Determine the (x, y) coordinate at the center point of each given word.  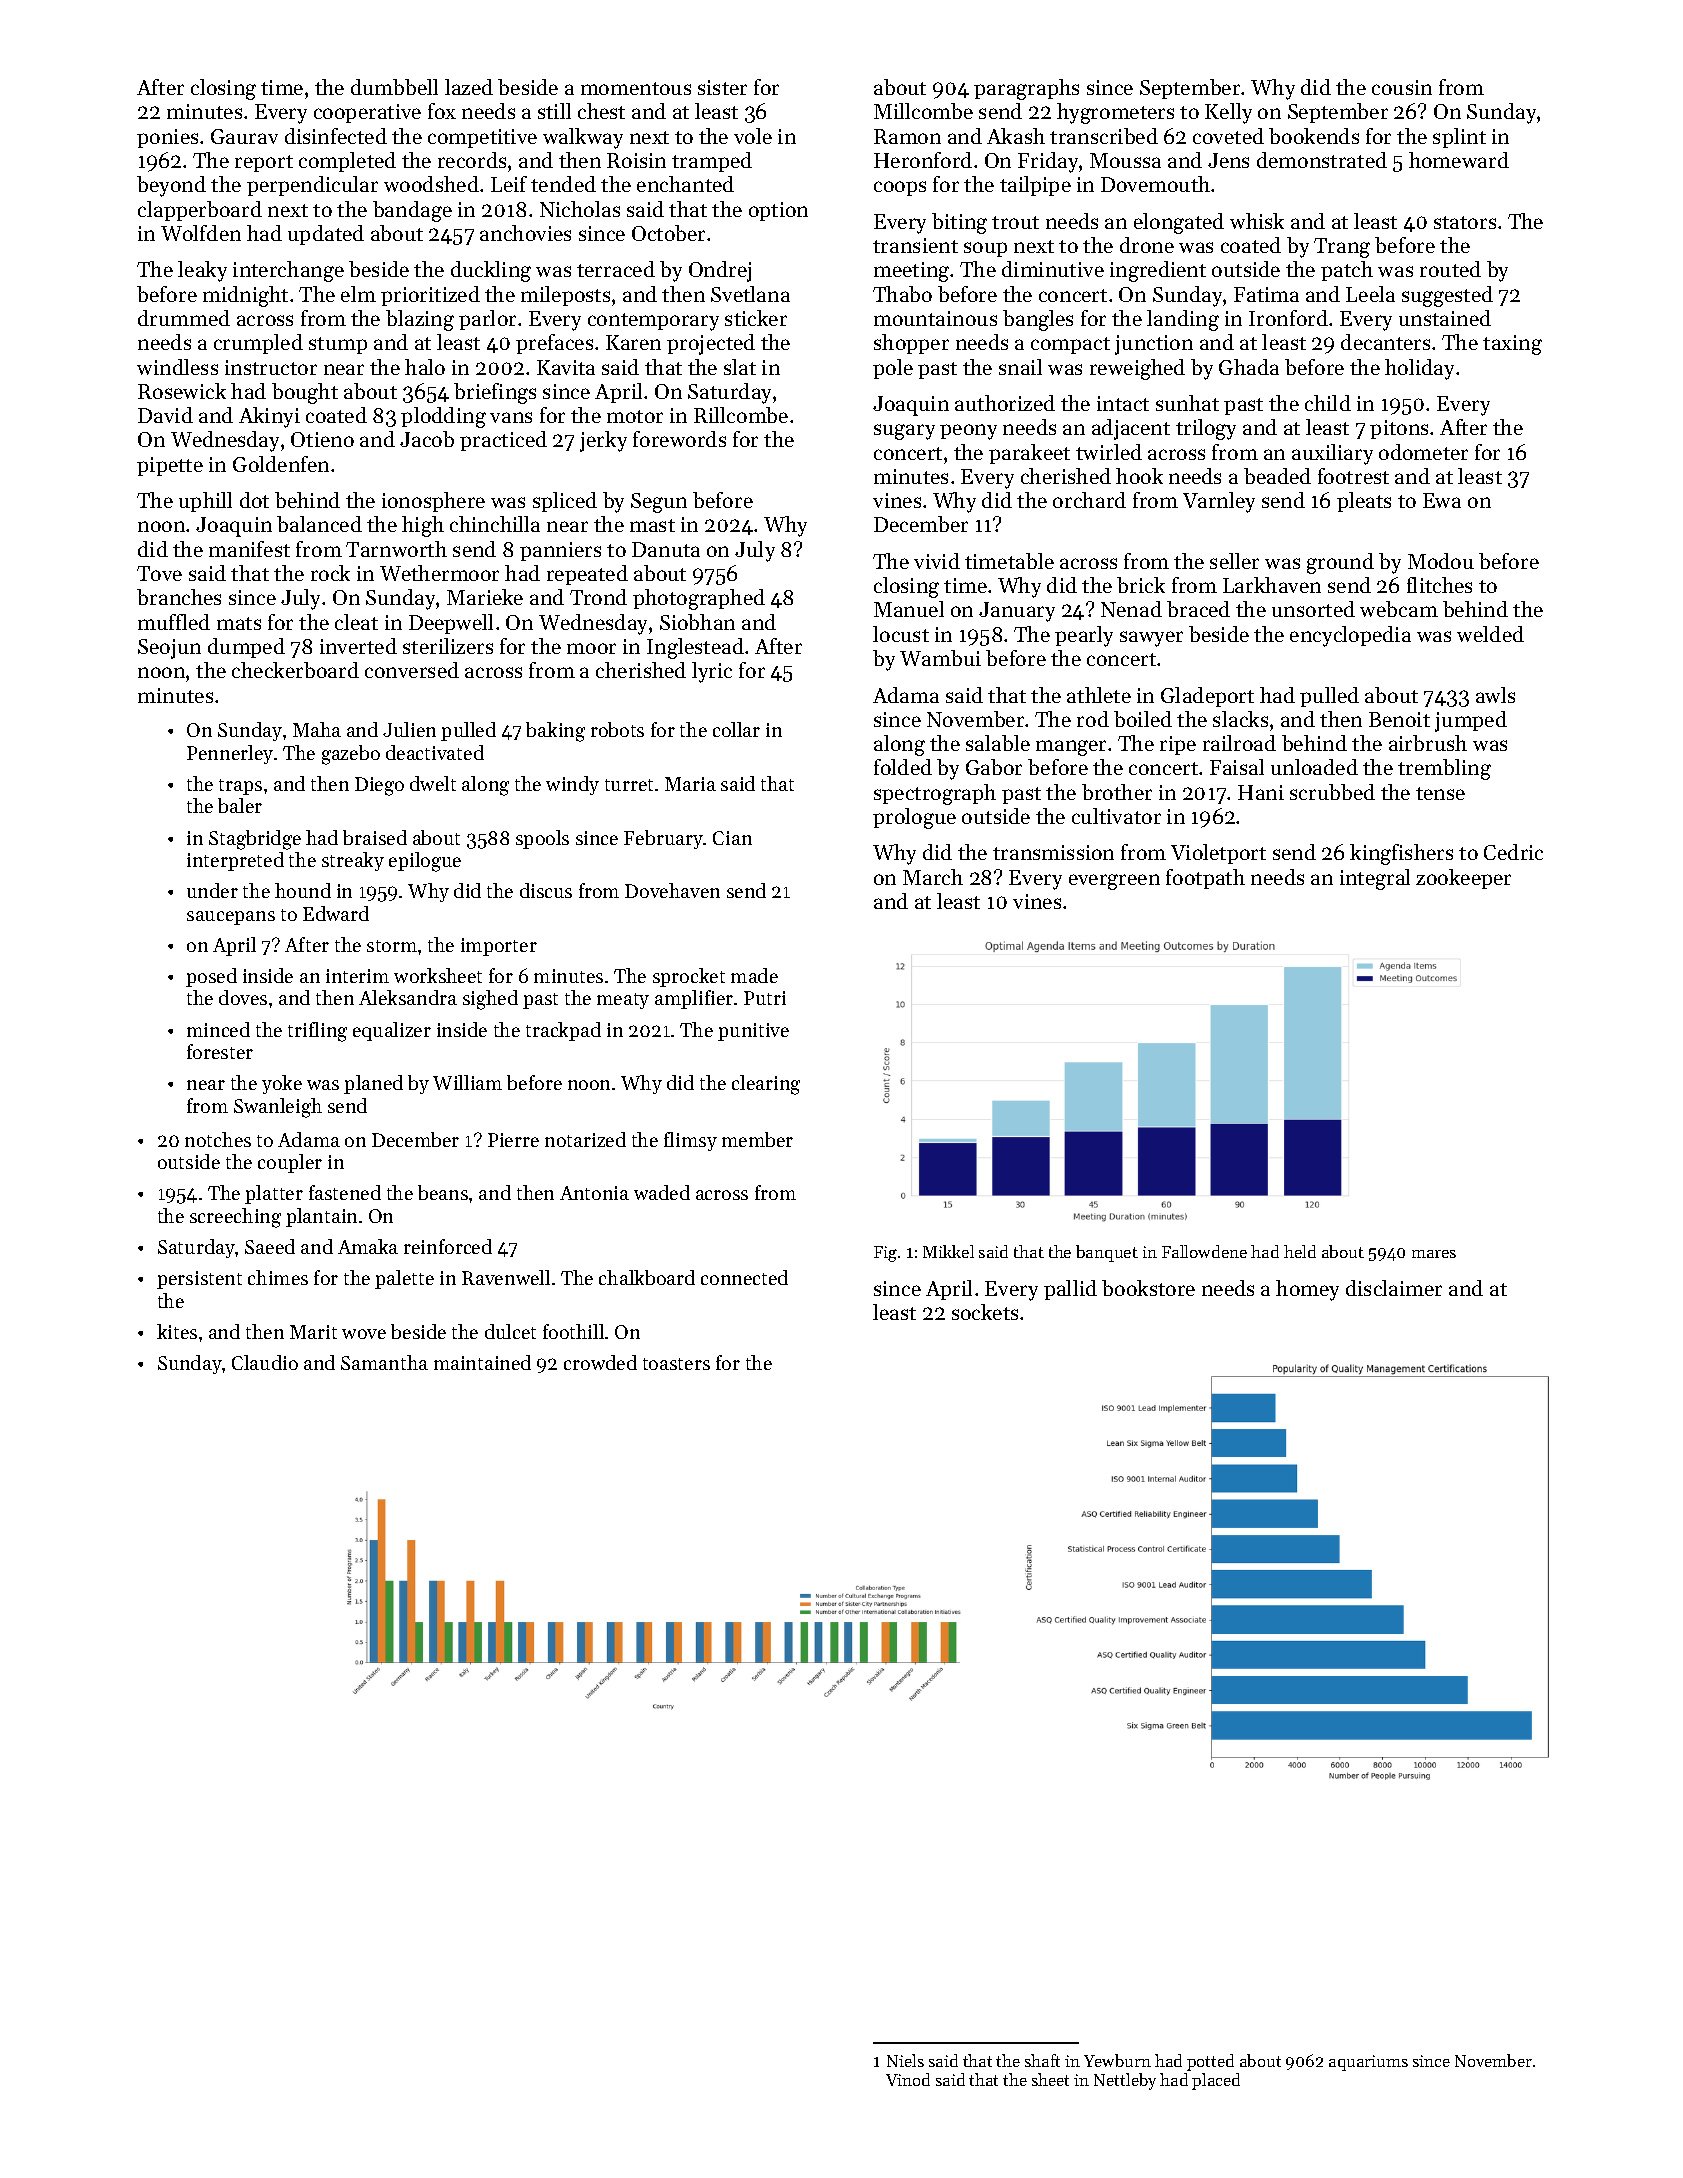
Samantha (384, 1362)
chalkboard (647, 1277)
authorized (1005, 403)
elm (358, 294)
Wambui (940, 658)
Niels (905, 2060)
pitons (1399, 429)
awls (1495, 695)
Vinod (908, 2079)
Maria (690, 784)
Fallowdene (1204, 1251)
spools (542, 839)
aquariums (1368, 2063)
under (212, 890)
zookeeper (1463, 879)
